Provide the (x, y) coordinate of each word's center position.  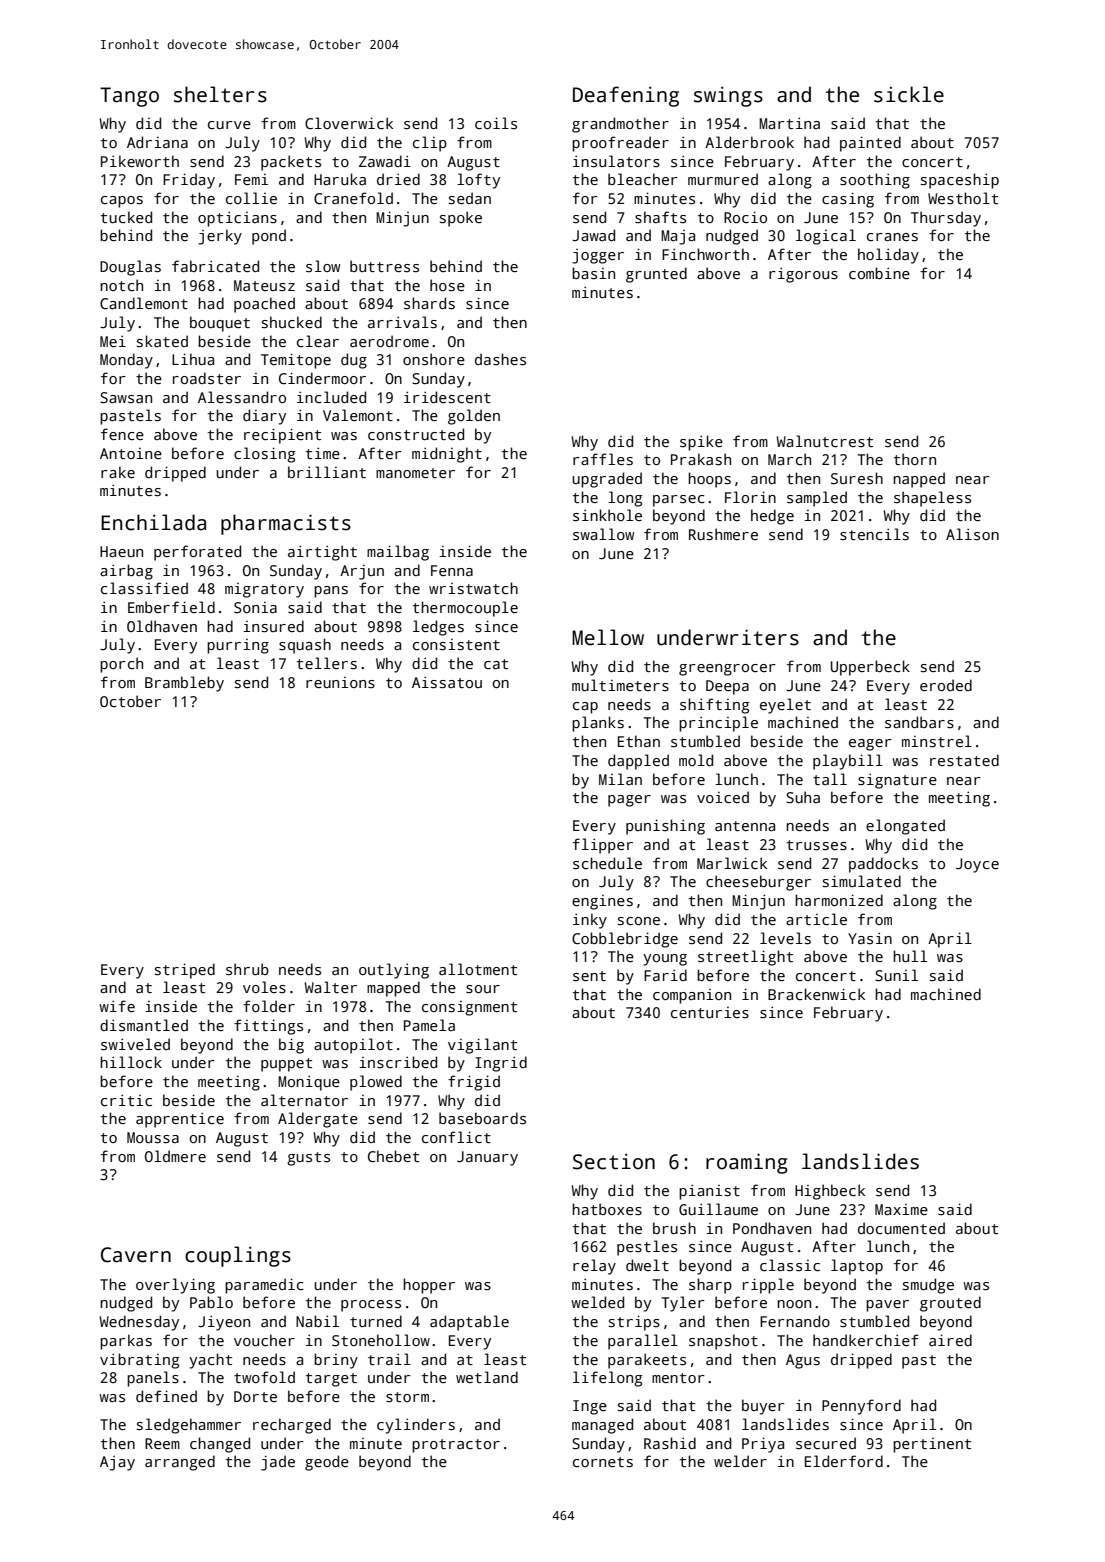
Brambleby (184, 684)
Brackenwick (816, 994)
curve (229, 125)
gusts (308, 1159)
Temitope (296, 361)
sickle (909, 94)
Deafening (626, 96)
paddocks (883, 865)
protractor (456, 1446)
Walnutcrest (824, 441)
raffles (603, 459)
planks (598, 724)
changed (220, 1445)
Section (614, 1161)
